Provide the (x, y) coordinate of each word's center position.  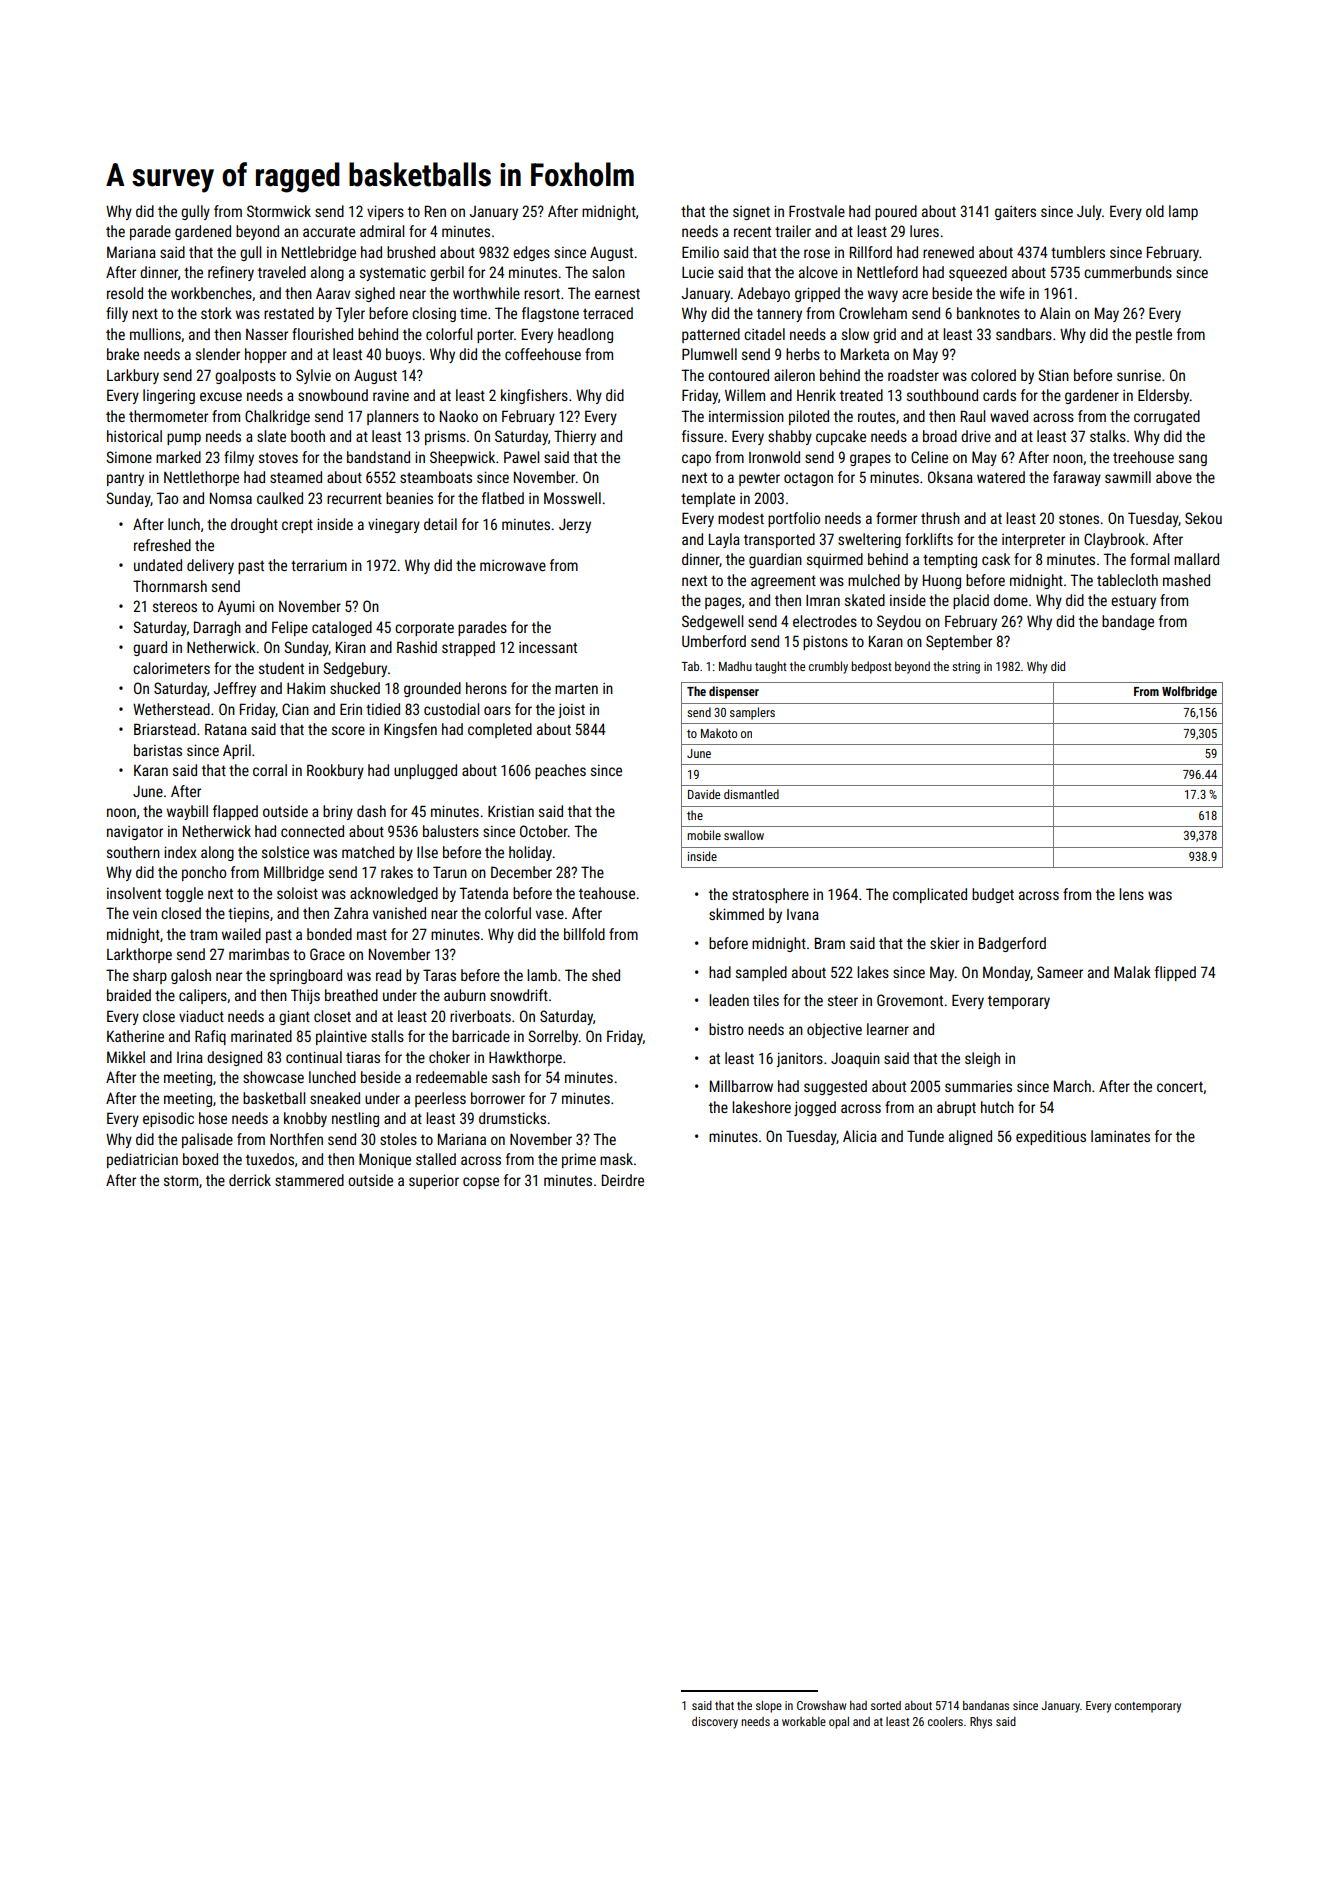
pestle (1154, 335)
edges (531, 253)
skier (944, 943)
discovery (715, 1723)
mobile (704, 835)
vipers (385, 212)
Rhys (981, 1723)
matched (368, 852)
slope (769, 1707)
